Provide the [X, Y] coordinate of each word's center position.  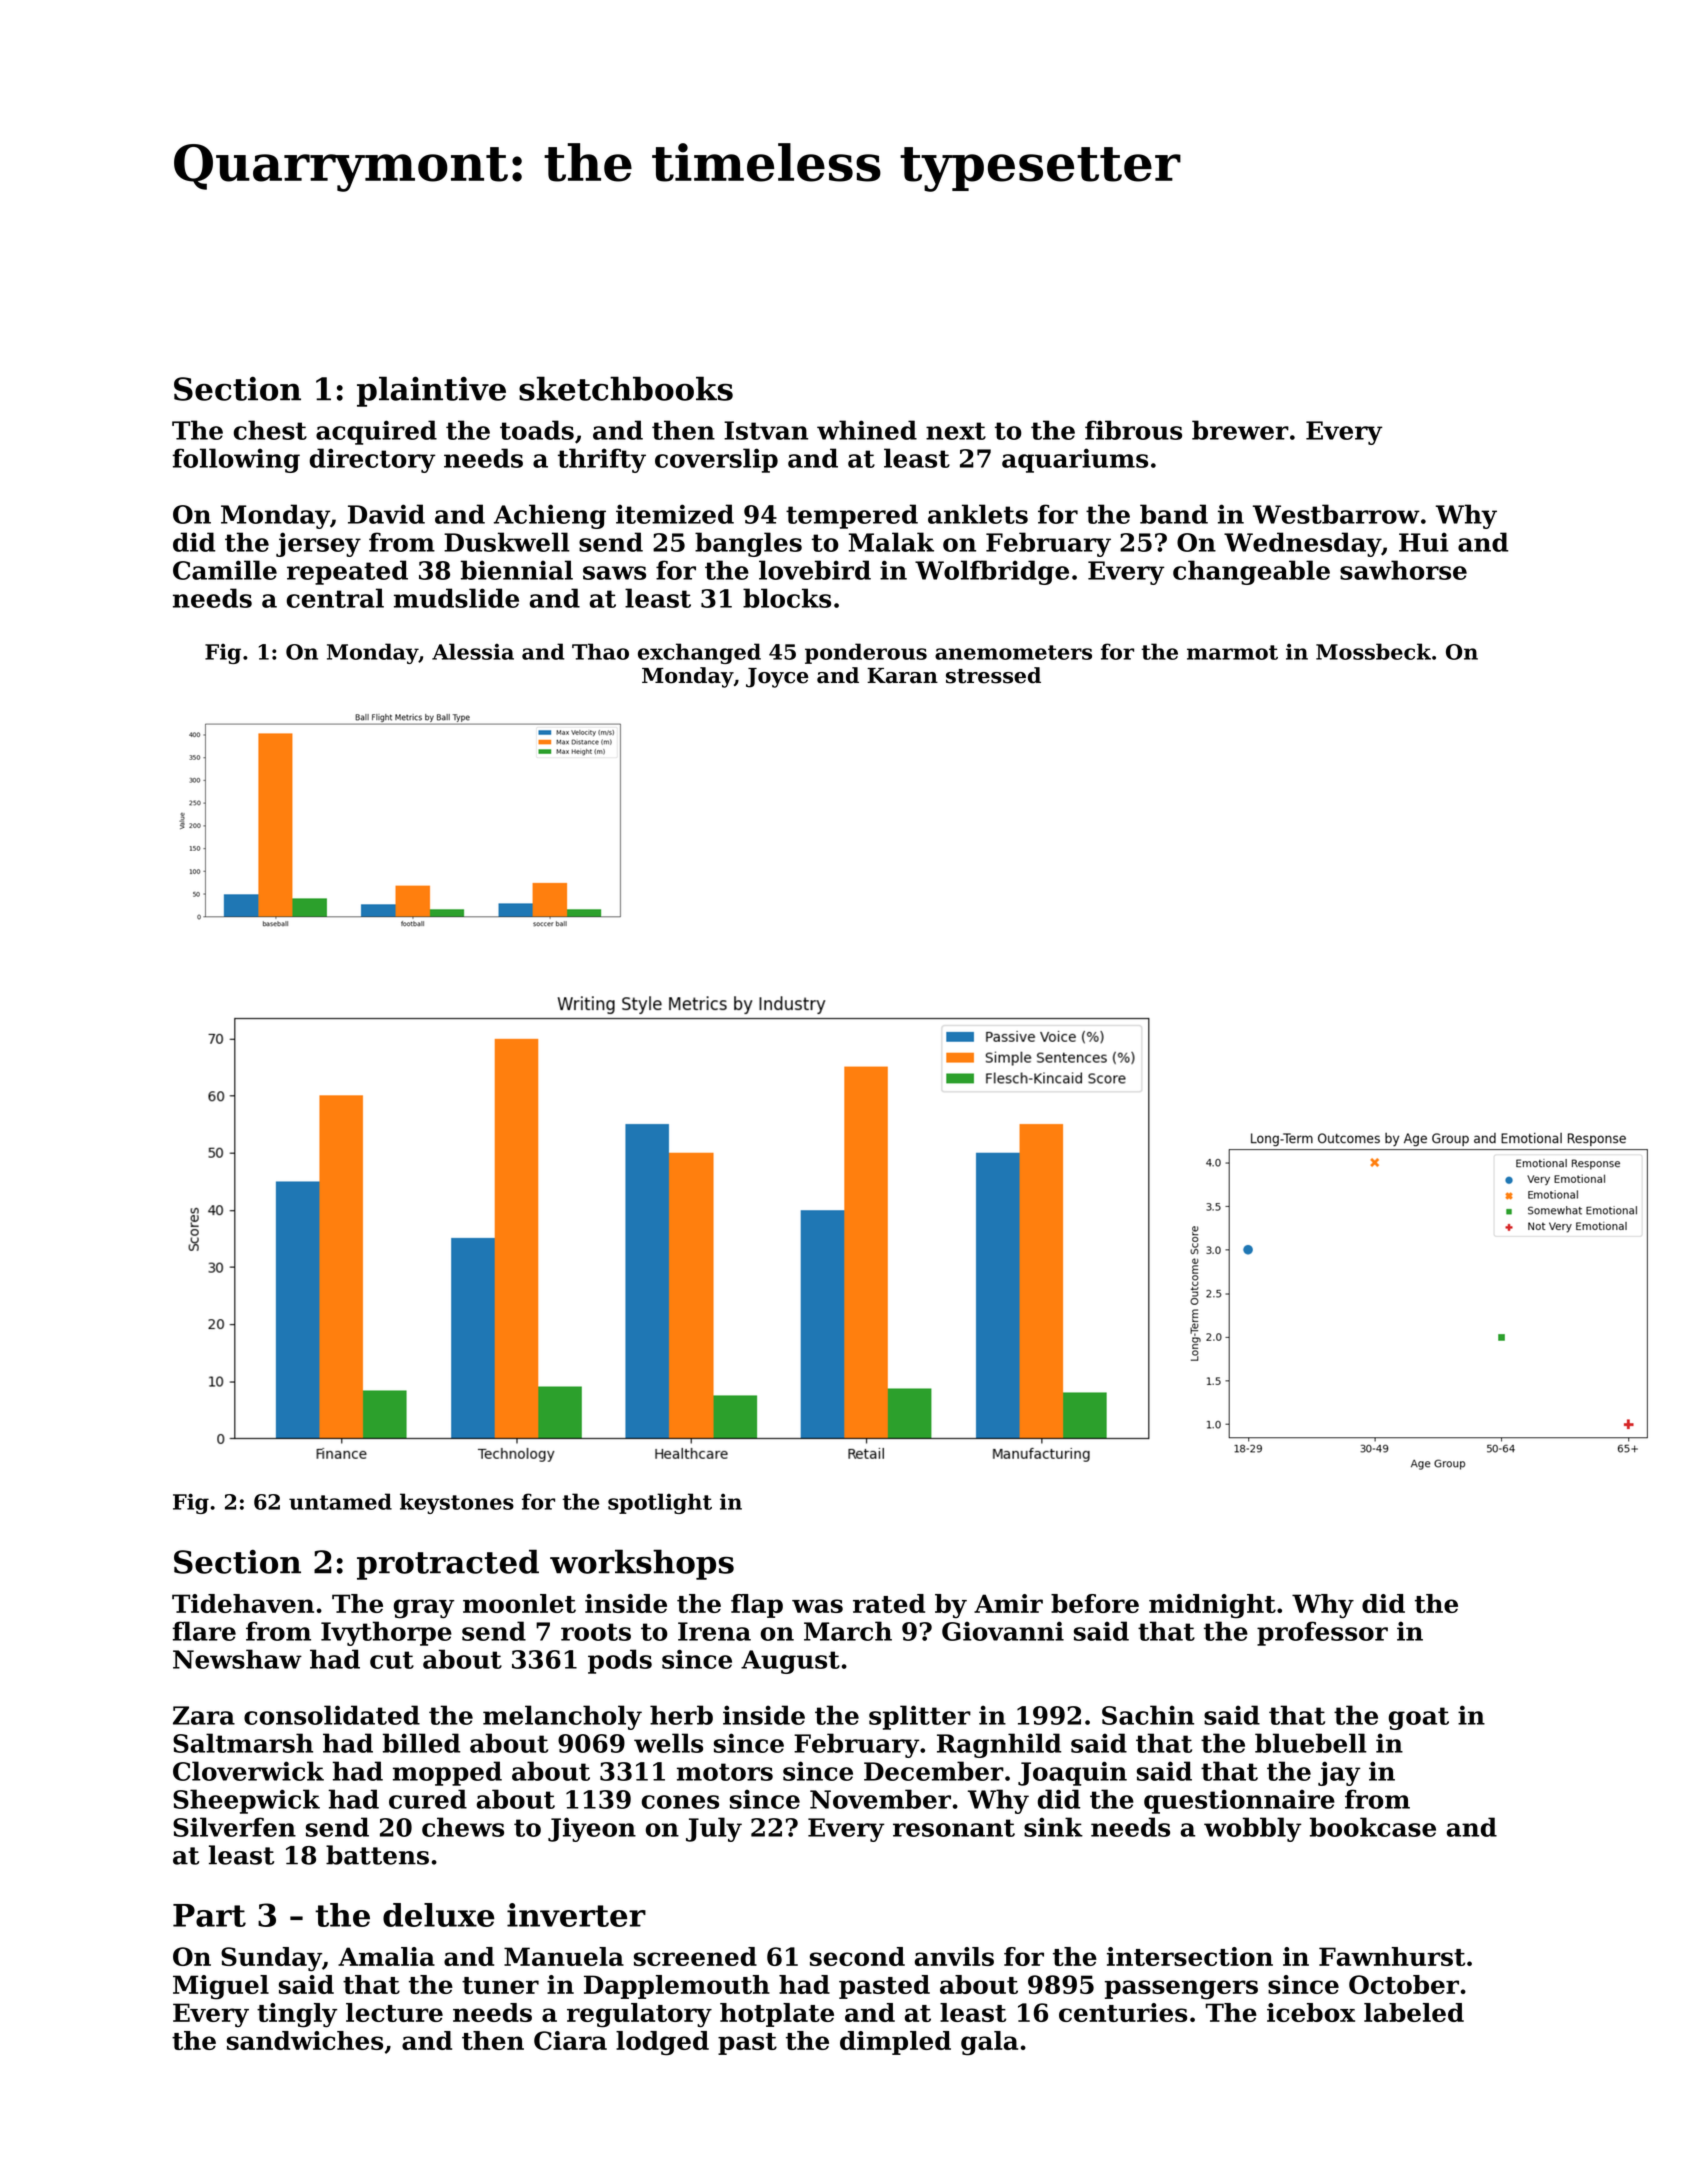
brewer [1240, 430]
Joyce [777, 678]
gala [989, 2043]
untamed [340, 1501]
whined [867, 430]
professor [1322, 1633]
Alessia [473, 651]
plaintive [431, 391]
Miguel [221, 1987]
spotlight [660, 1503]
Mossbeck [1373, 651]
